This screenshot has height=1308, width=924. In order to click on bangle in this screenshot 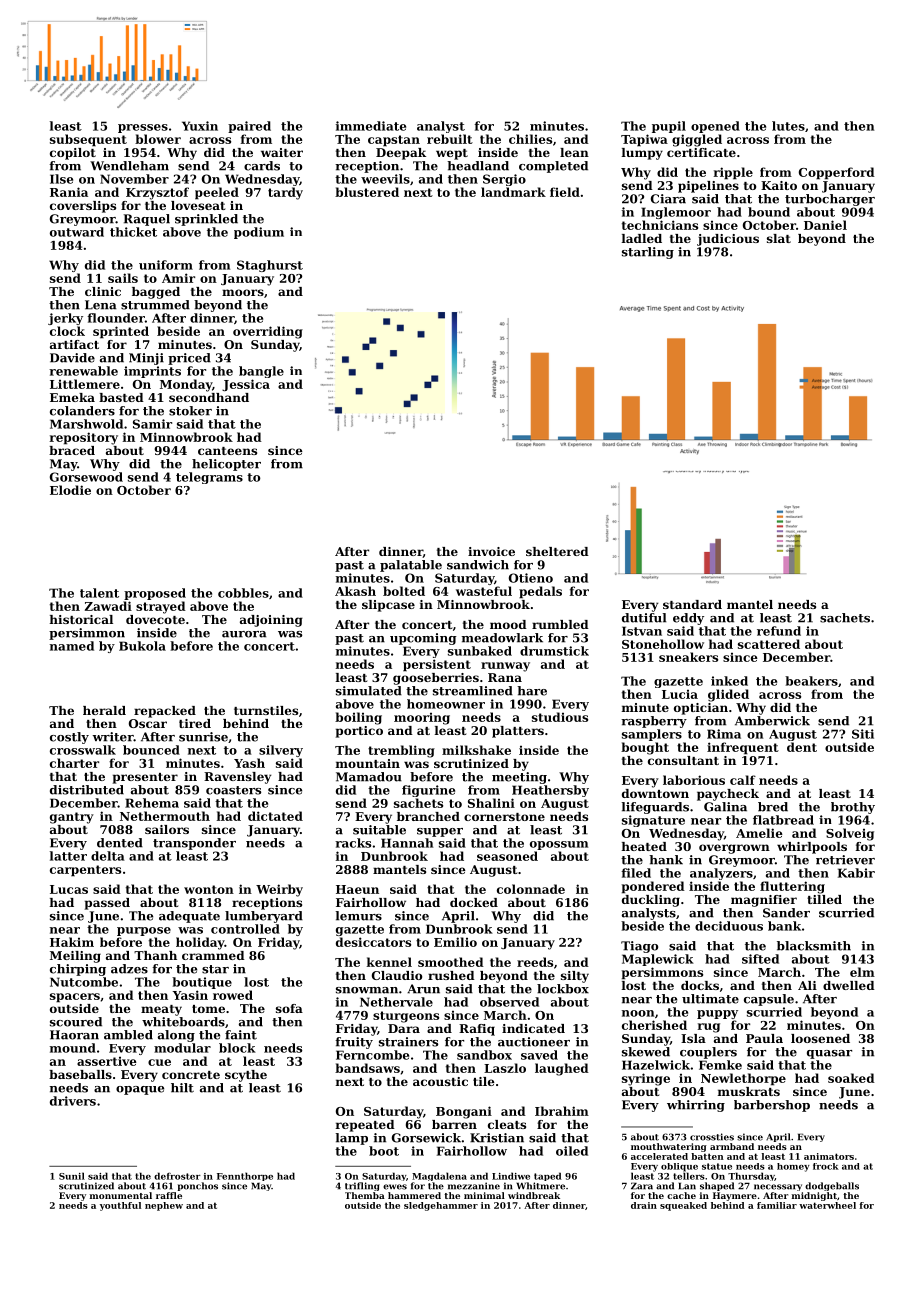, I will do `click(261, 372)`.
